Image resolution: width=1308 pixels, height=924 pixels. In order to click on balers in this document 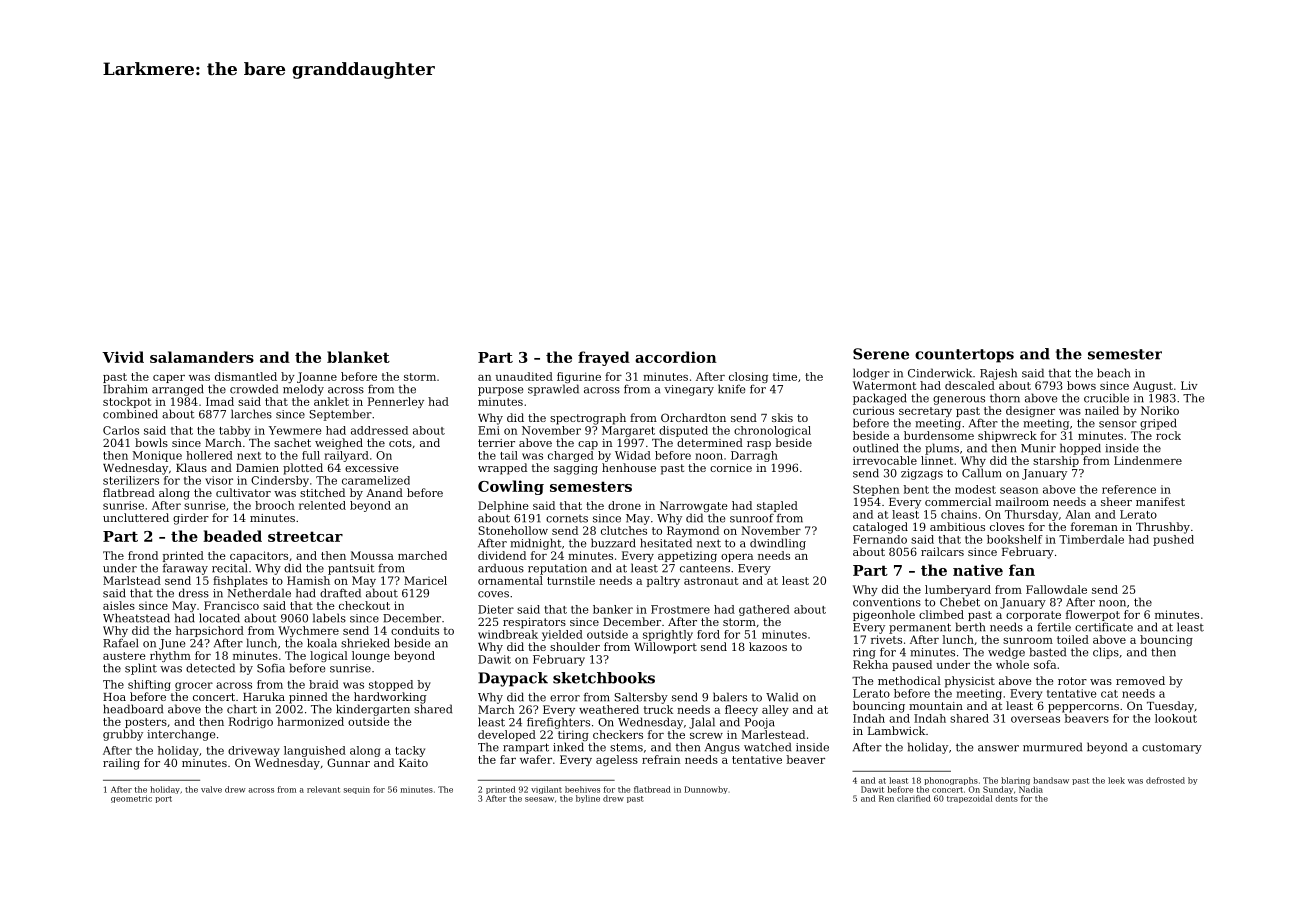, I will do `click(730, 697)`.
